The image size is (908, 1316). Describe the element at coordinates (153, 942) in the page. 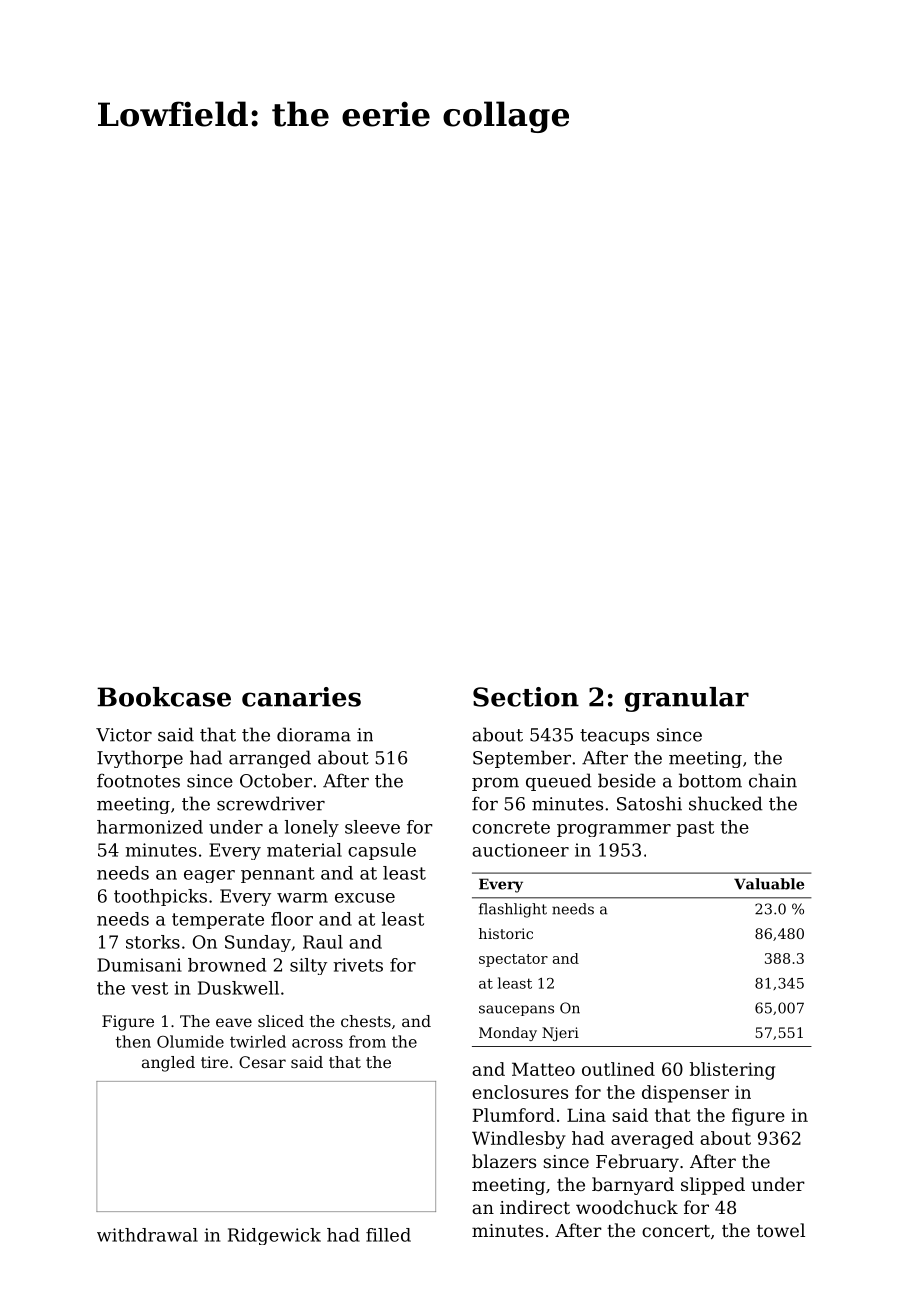

I see `storks` at that location.
